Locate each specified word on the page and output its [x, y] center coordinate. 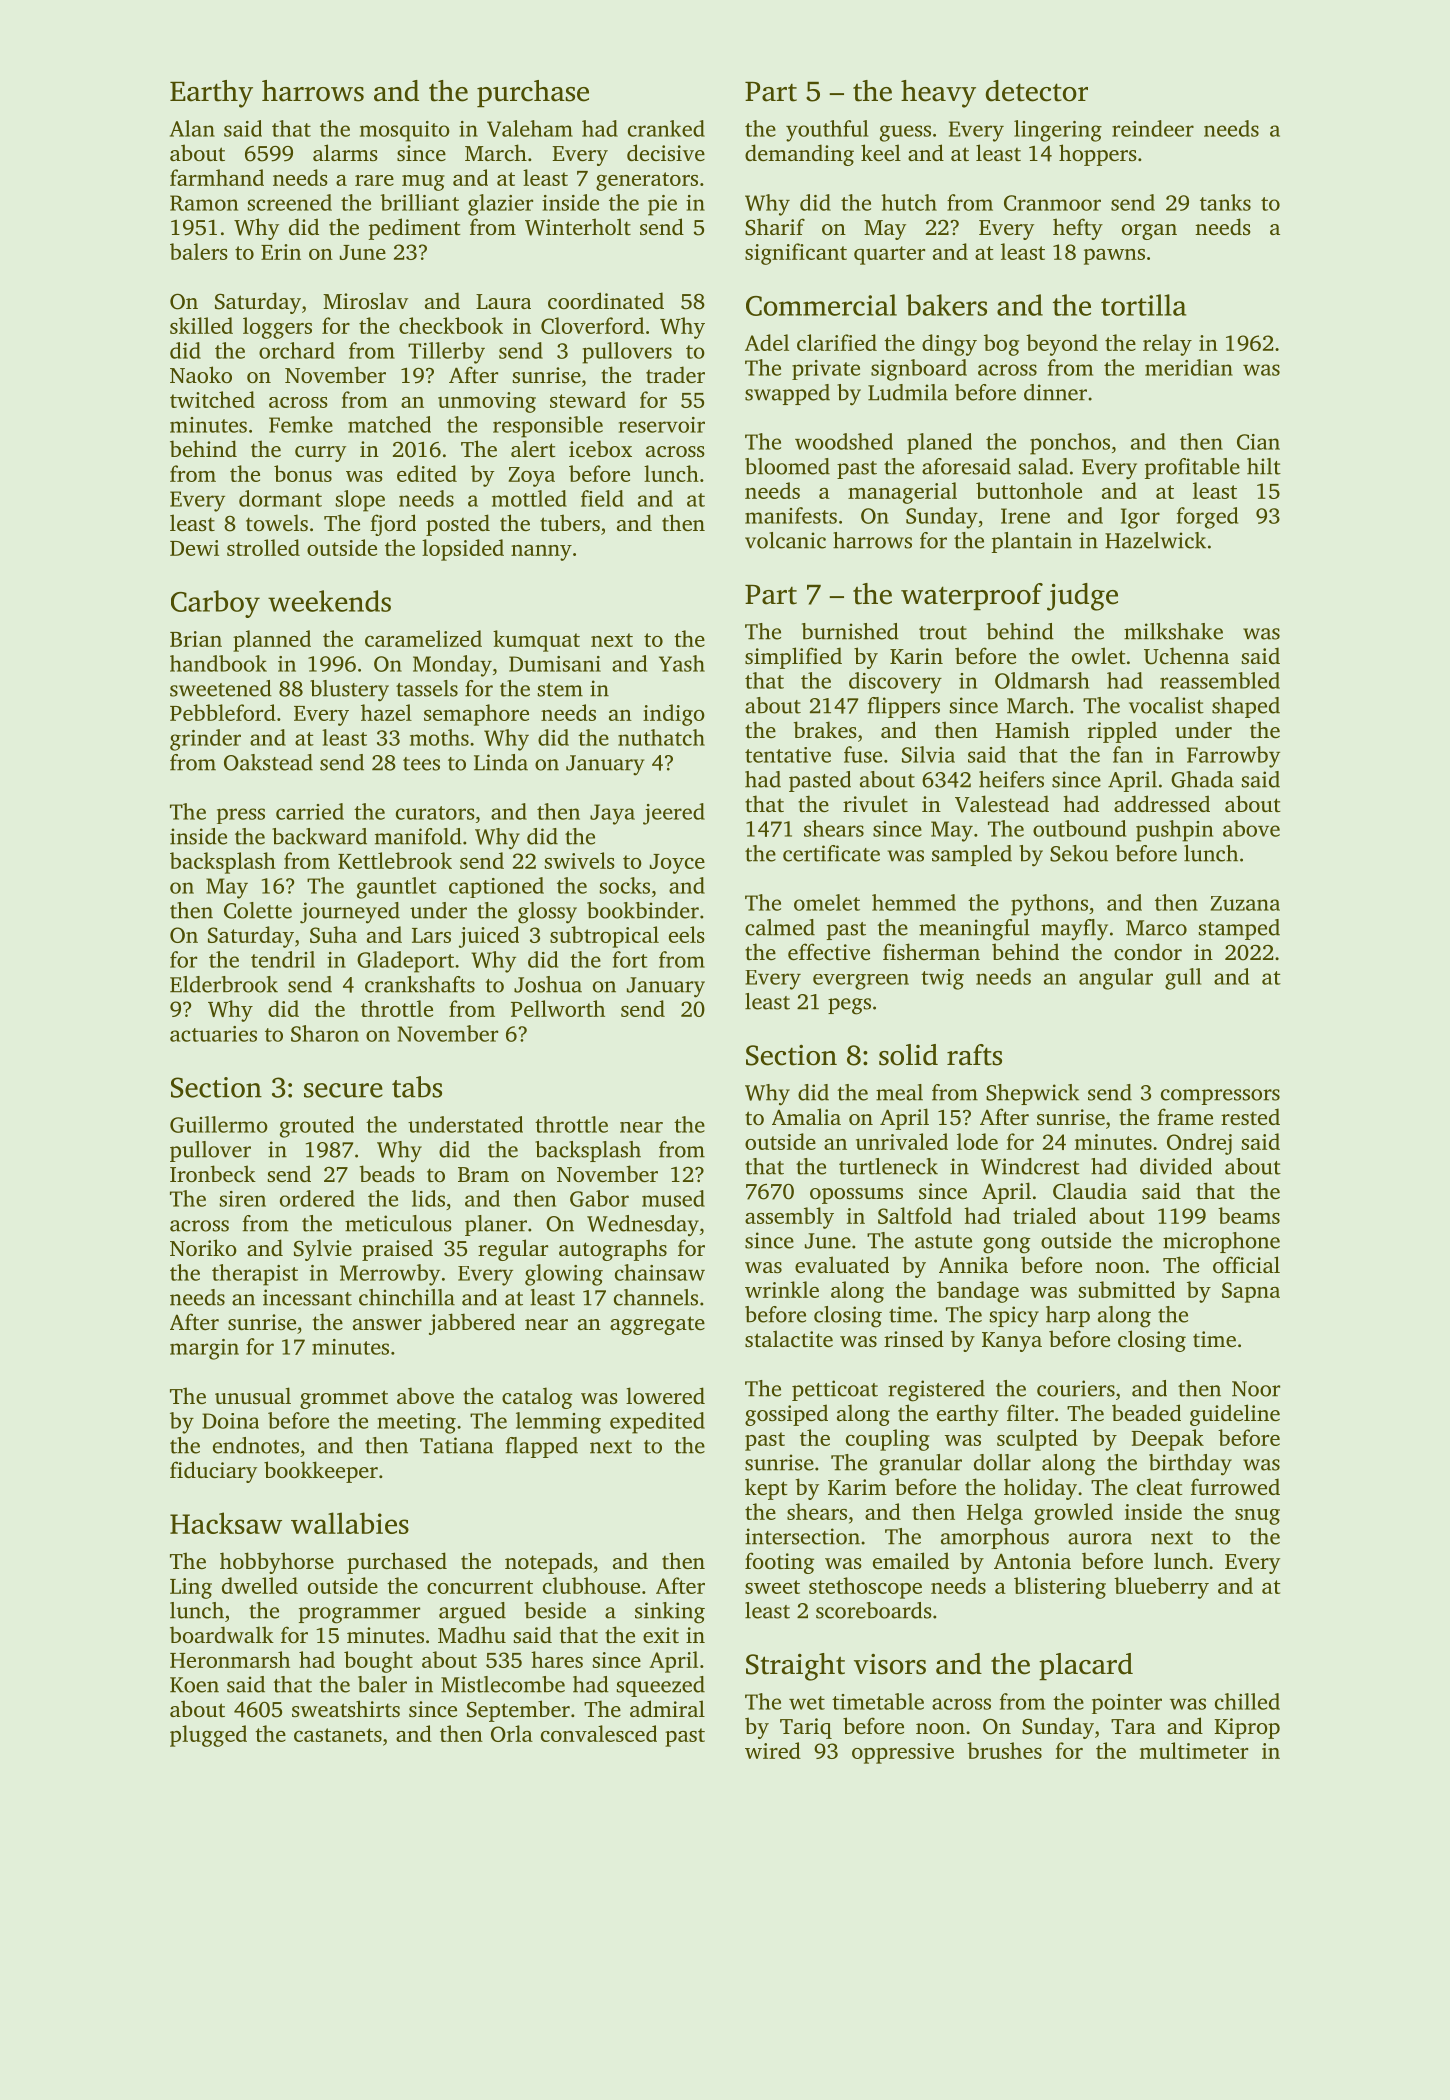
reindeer [1153, 128]
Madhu [472, 1634]
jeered [674, 814]
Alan [192, 128]
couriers [1076, 1388]
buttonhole [1029, 490]
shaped [1246, 707]
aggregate [657, 1325]
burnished [850, 631]
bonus [303, 473]
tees [421, 764]
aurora [1100, 1539]
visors [890, 1664]
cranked [666, 128]
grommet [344, 1399]
